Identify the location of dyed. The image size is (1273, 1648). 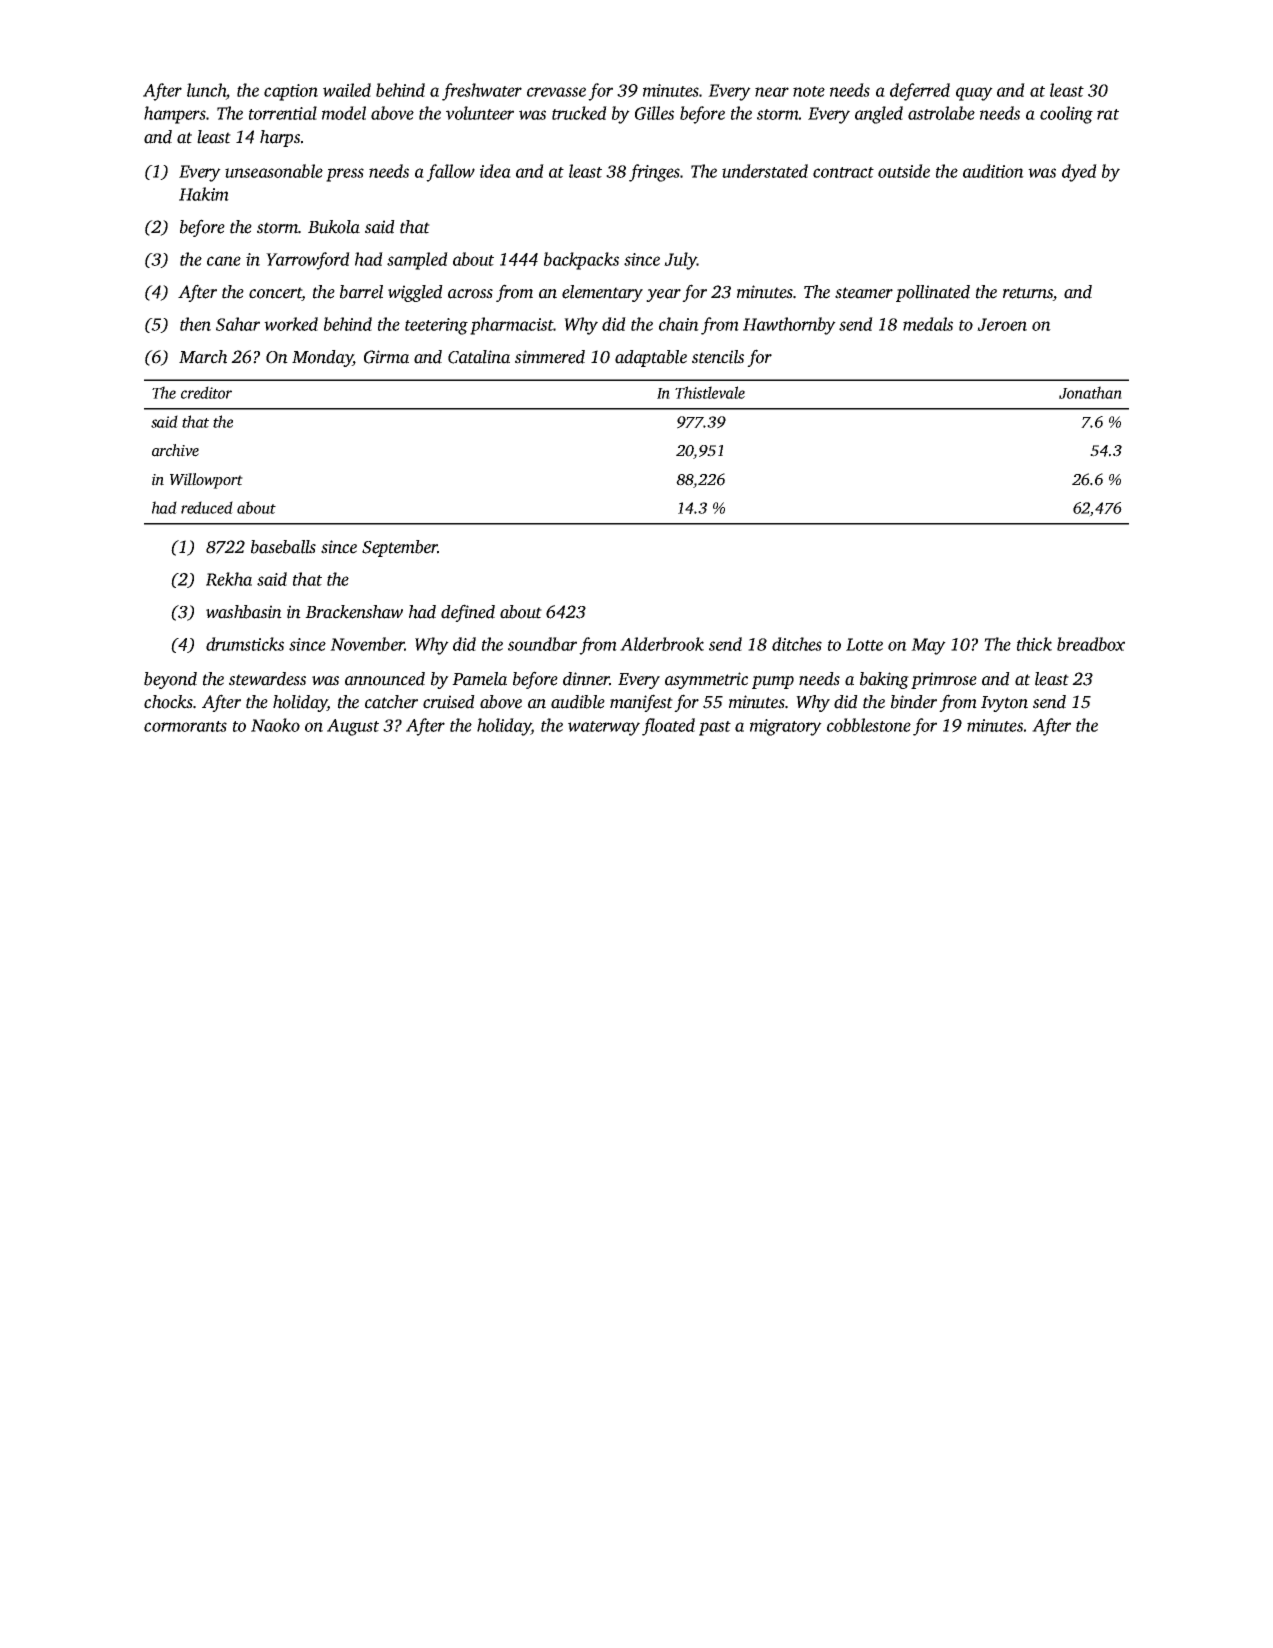
(1079, 173).
